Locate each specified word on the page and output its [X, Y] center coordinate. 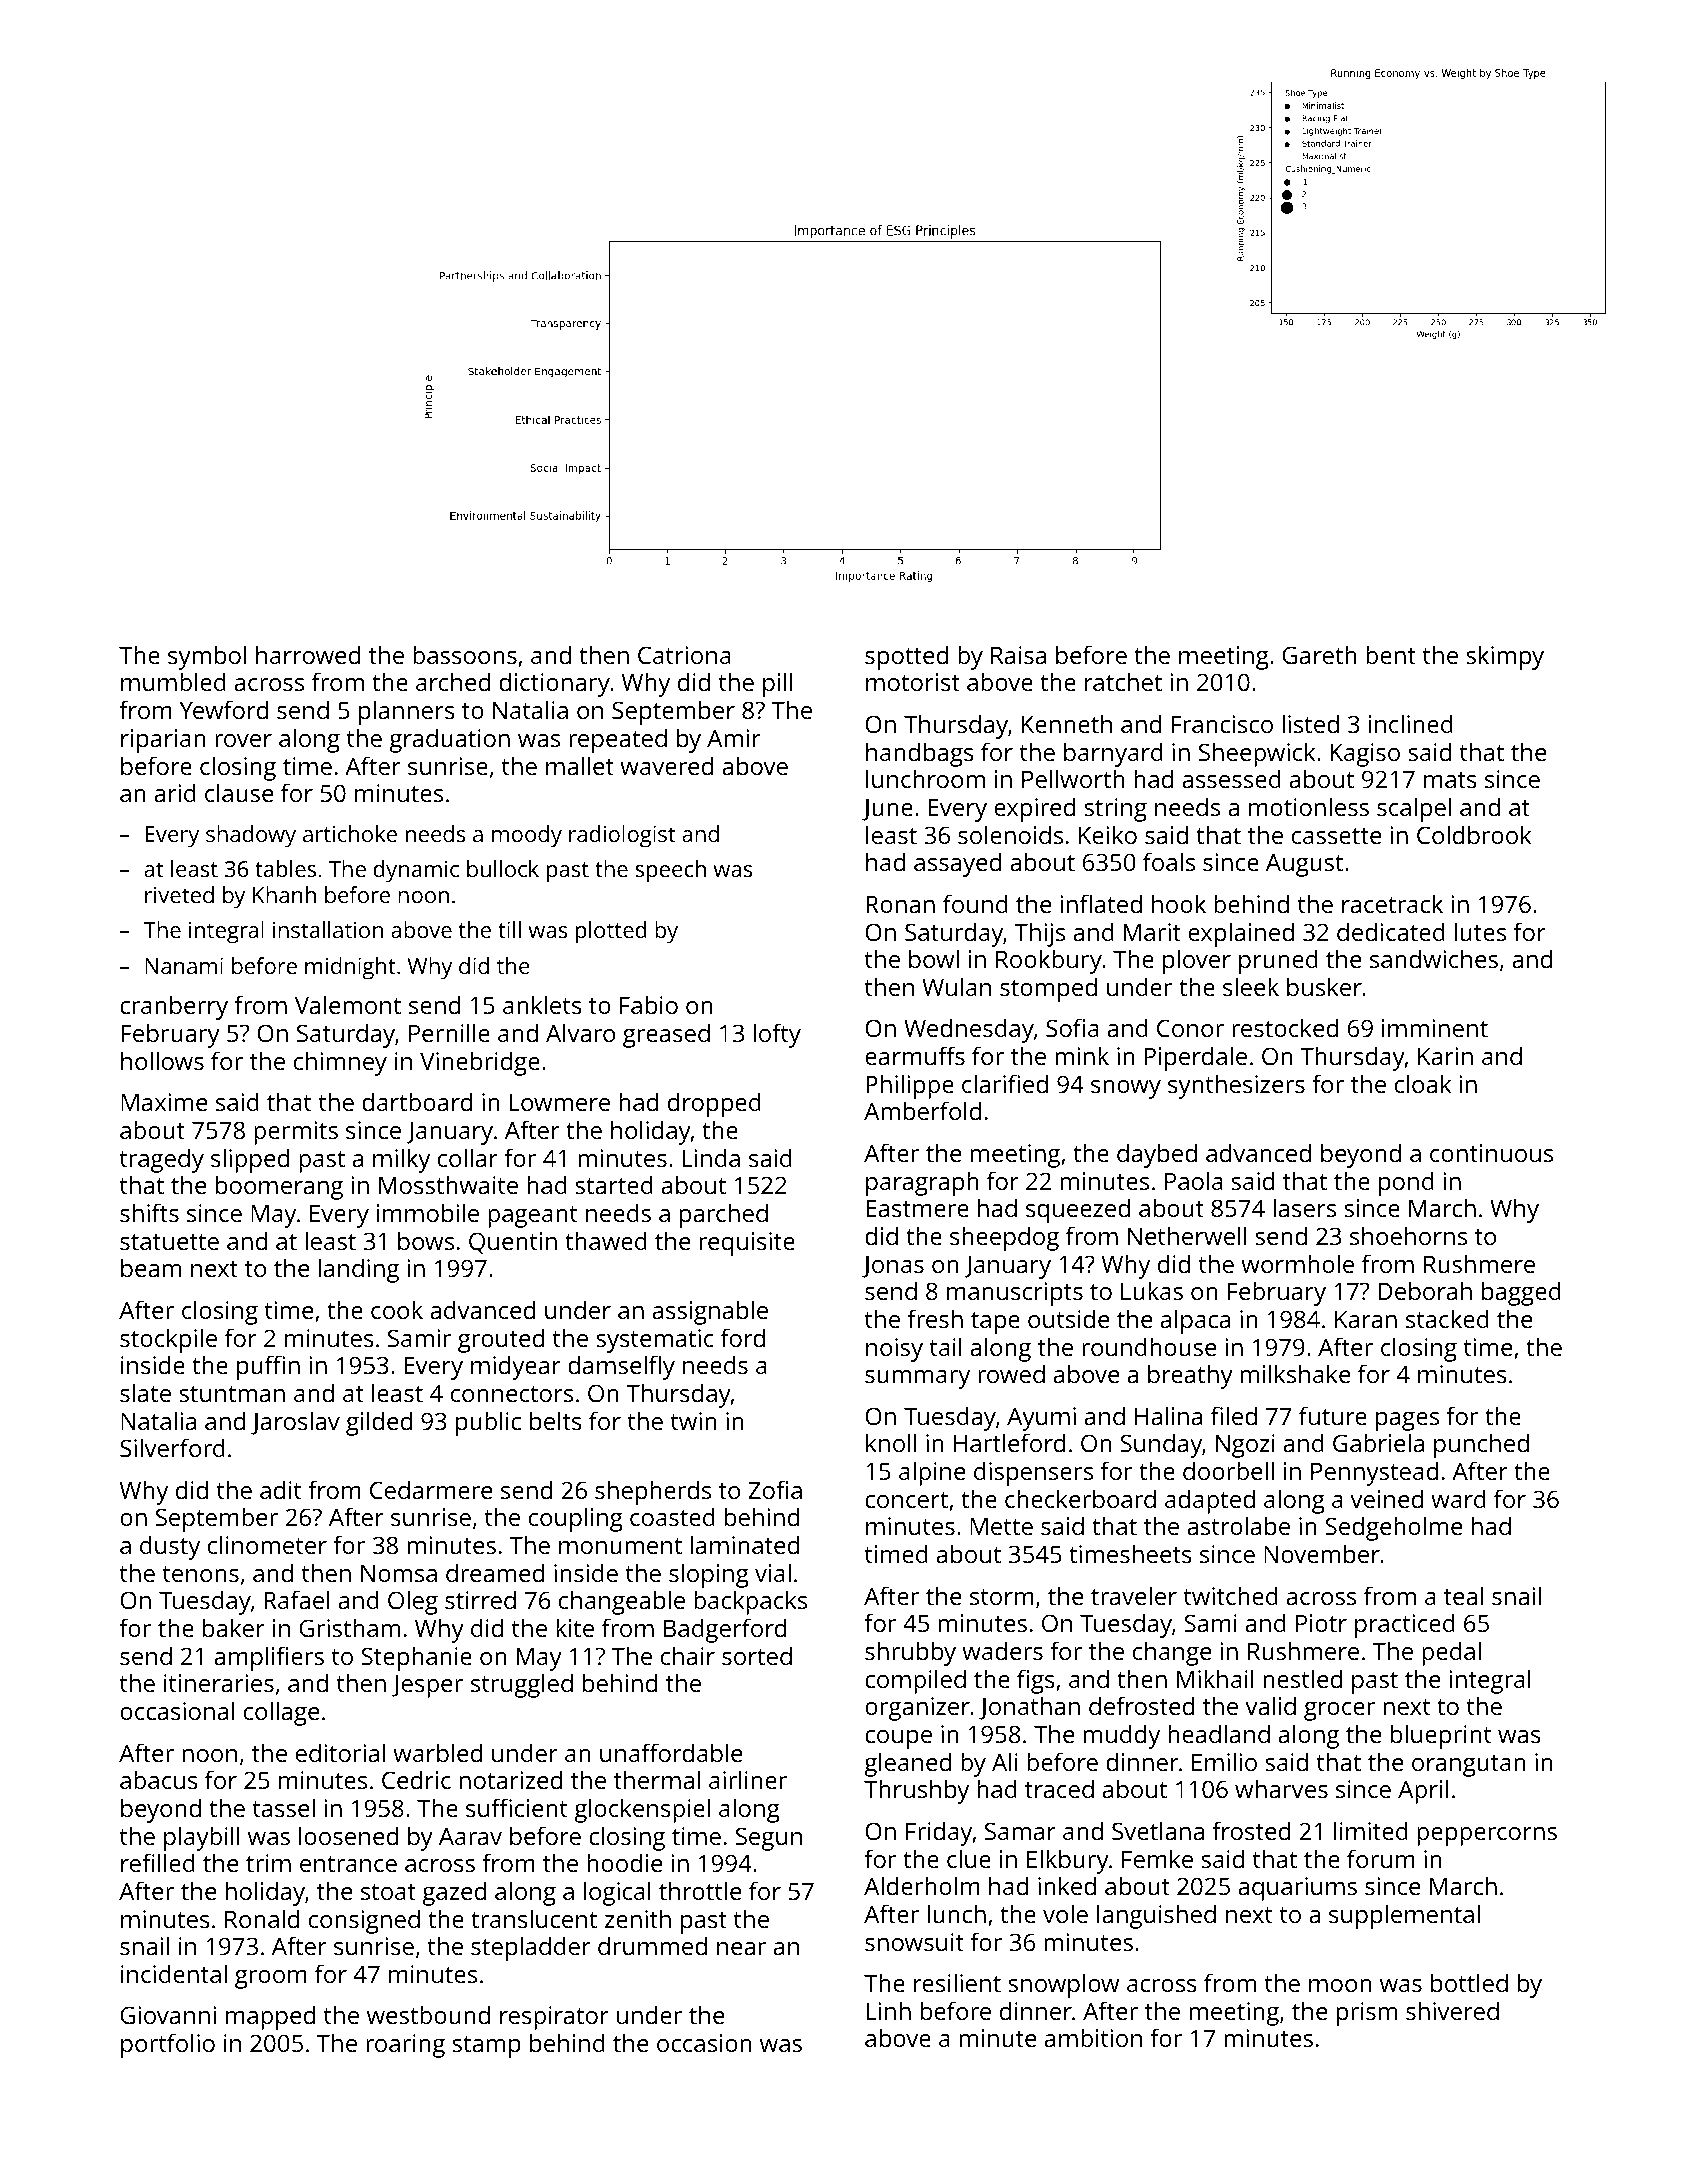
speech [670, 871]
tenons [201, 1574]
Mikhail [1215, 1678]
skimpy [1505, 657]
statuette [169, 1242]
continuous [1491, 1153]
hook [1179, 903]
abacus [159, 1779]
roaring [405, 2046]
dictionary [554, 684]
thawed [606, 1240]
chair [688, 1655]
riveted [179, 894]
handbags [920, 754]
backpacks [750, 1602]
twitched [1231, 1595]
